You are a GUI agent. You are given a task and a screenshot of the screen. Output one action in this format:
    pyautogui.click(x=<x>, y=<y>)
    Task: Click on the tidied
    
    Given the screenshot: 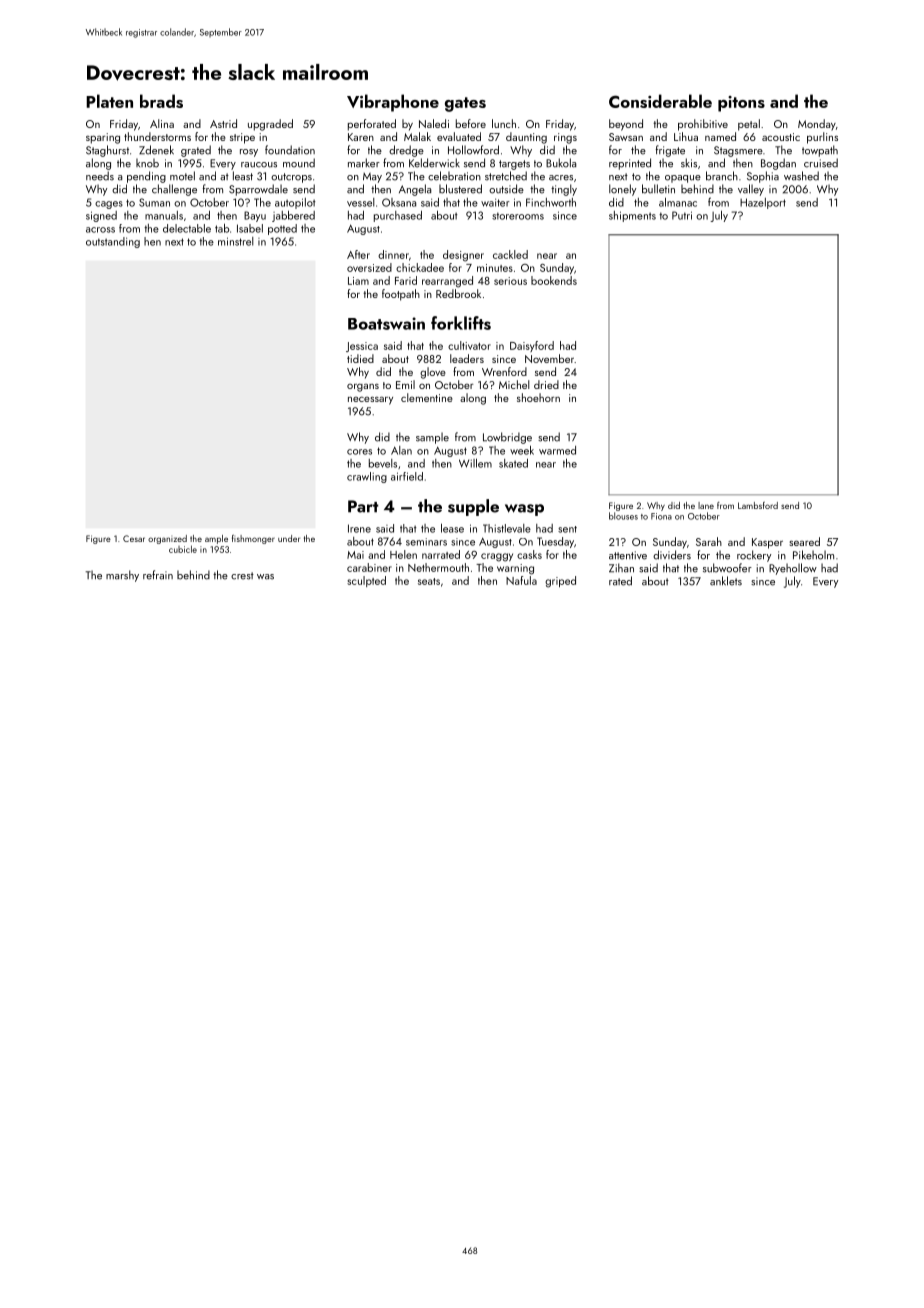 What is the action you would take?
    pyautogui.click(x=360, y=358)
